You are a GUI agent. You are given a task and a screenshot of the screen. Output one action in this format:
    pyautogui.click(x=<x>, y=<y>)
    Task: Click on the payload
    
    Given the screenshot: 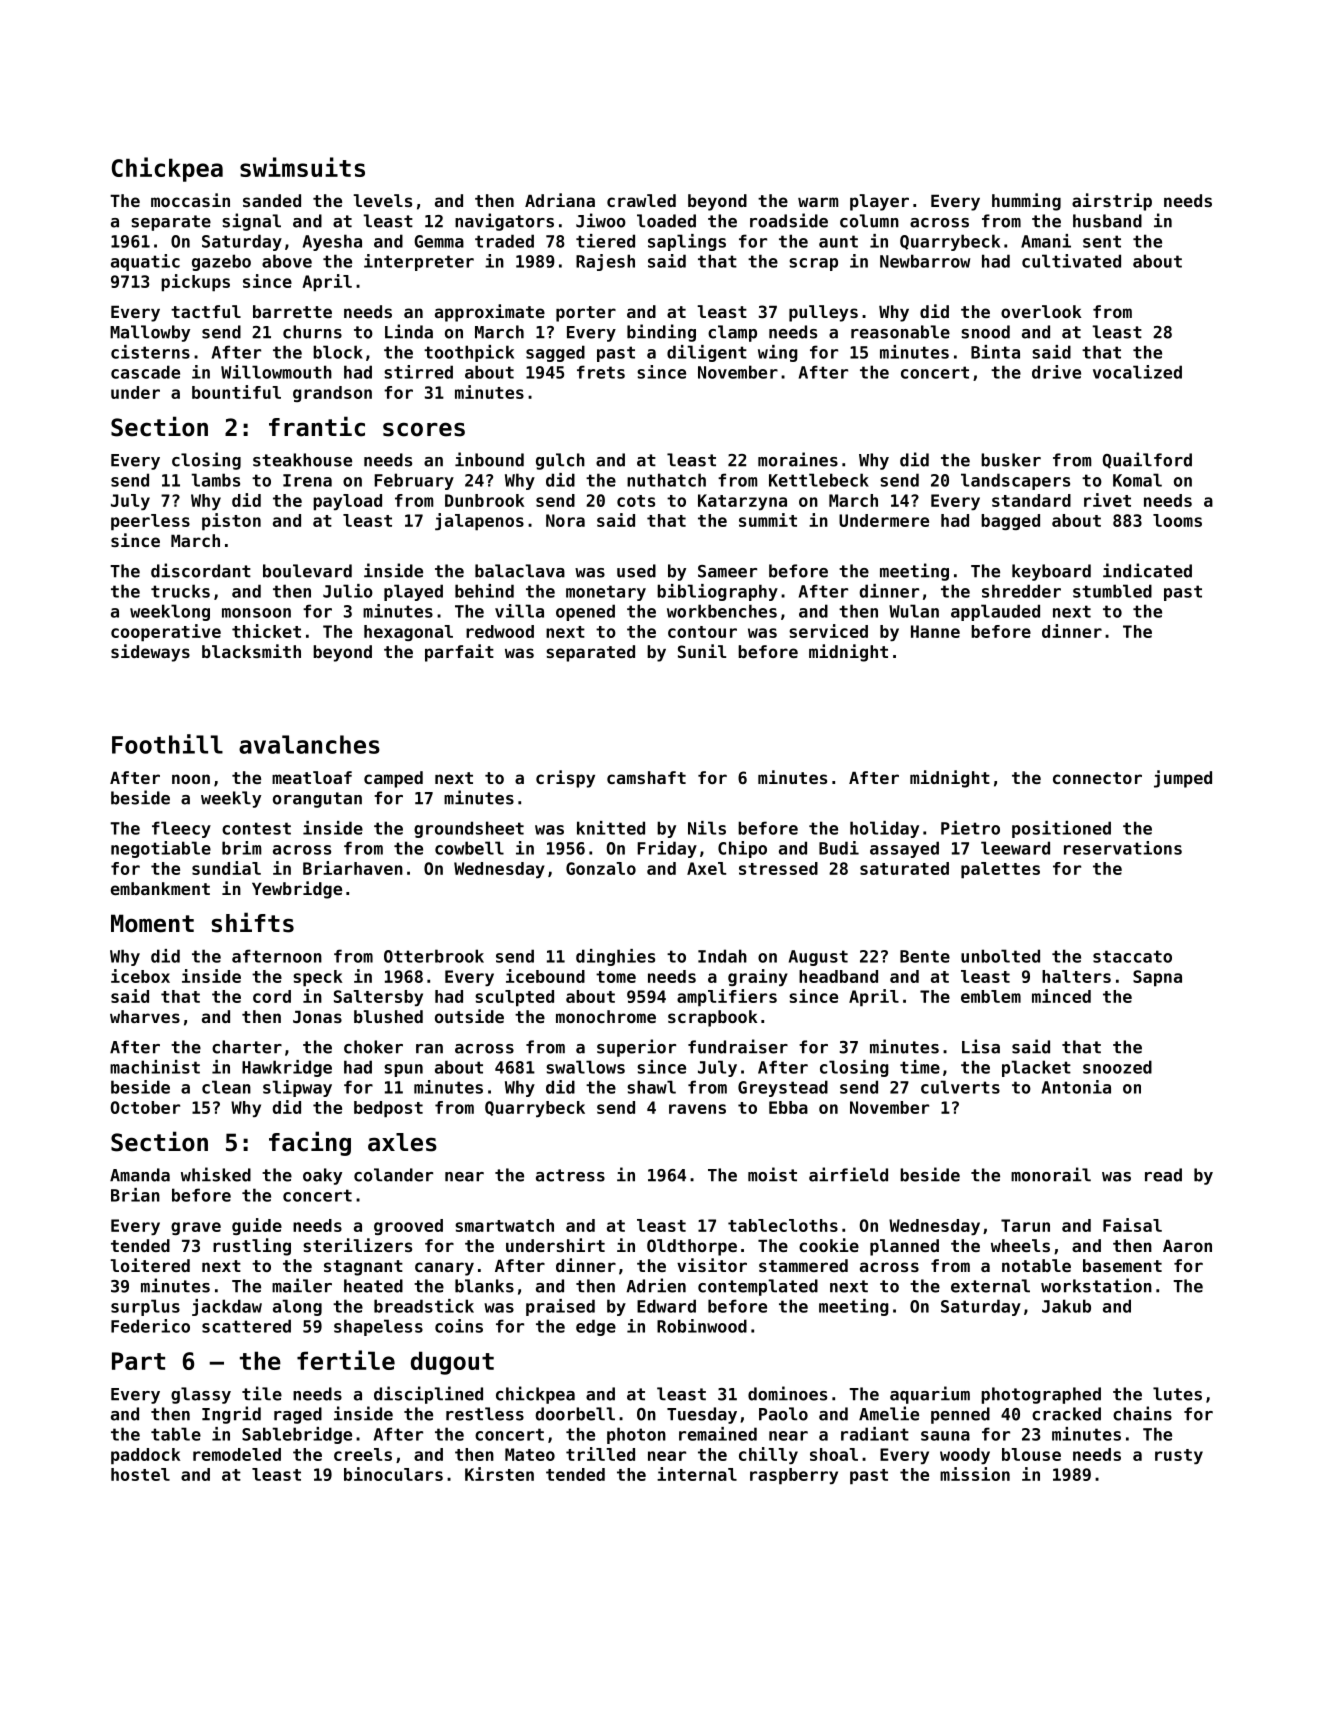 What is the action you would take?
    pyautogui.click(x=347, y=502)
